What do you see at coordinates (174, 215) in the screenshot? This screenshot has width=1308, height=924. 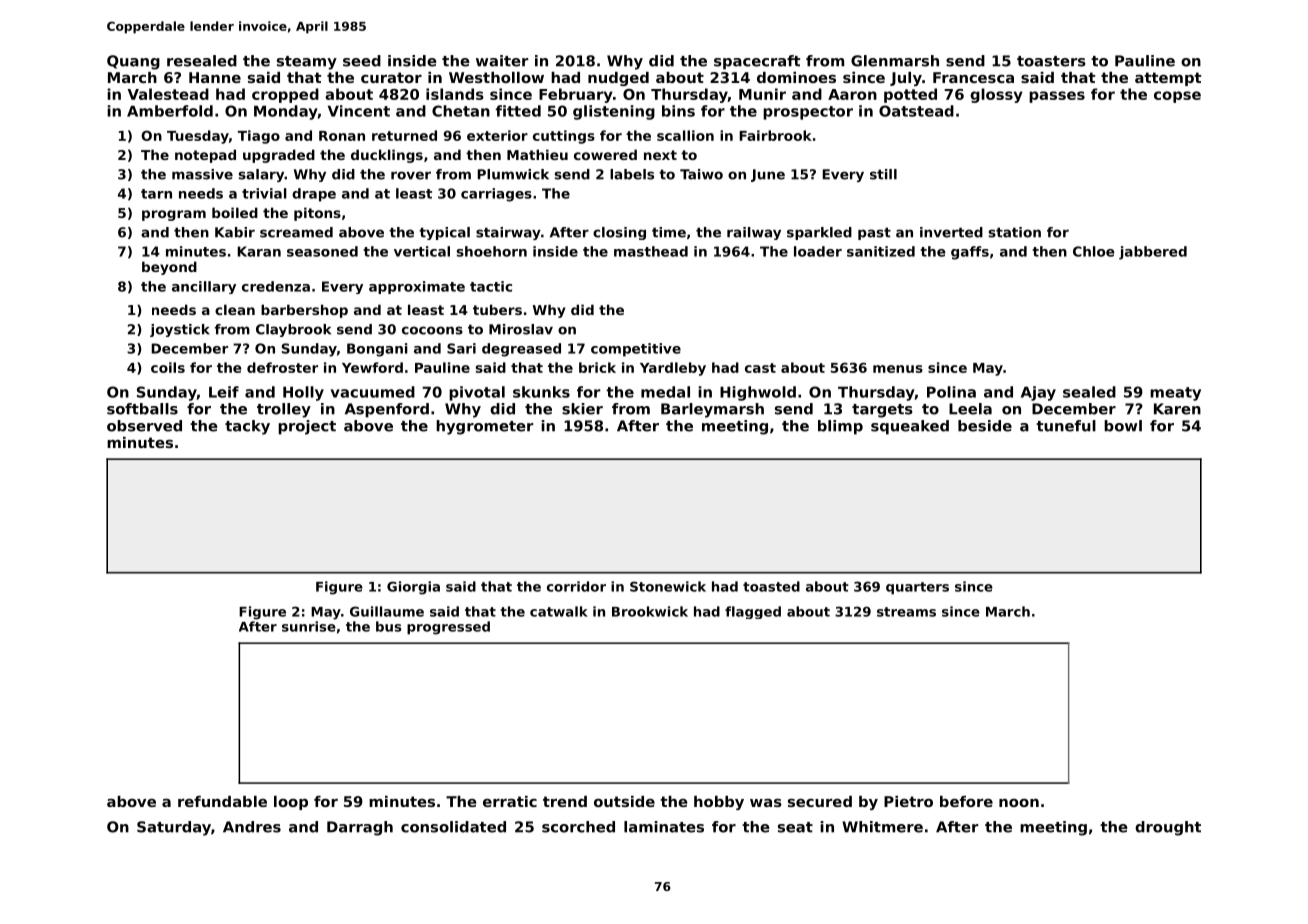 I see `program` at bounding box center [174, 215].
